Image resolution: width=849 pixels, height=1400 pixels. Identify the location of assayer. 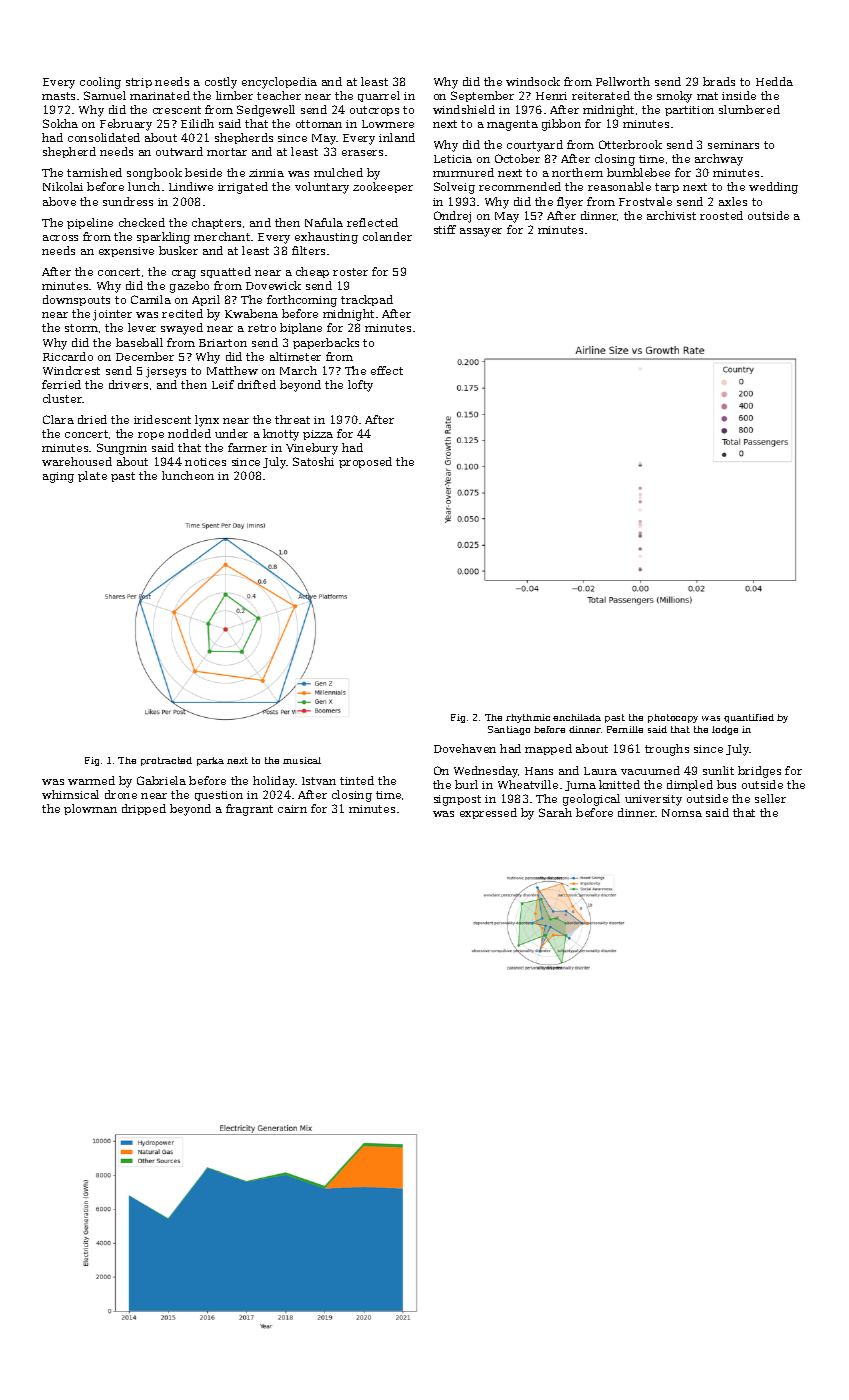
(481, 232).
